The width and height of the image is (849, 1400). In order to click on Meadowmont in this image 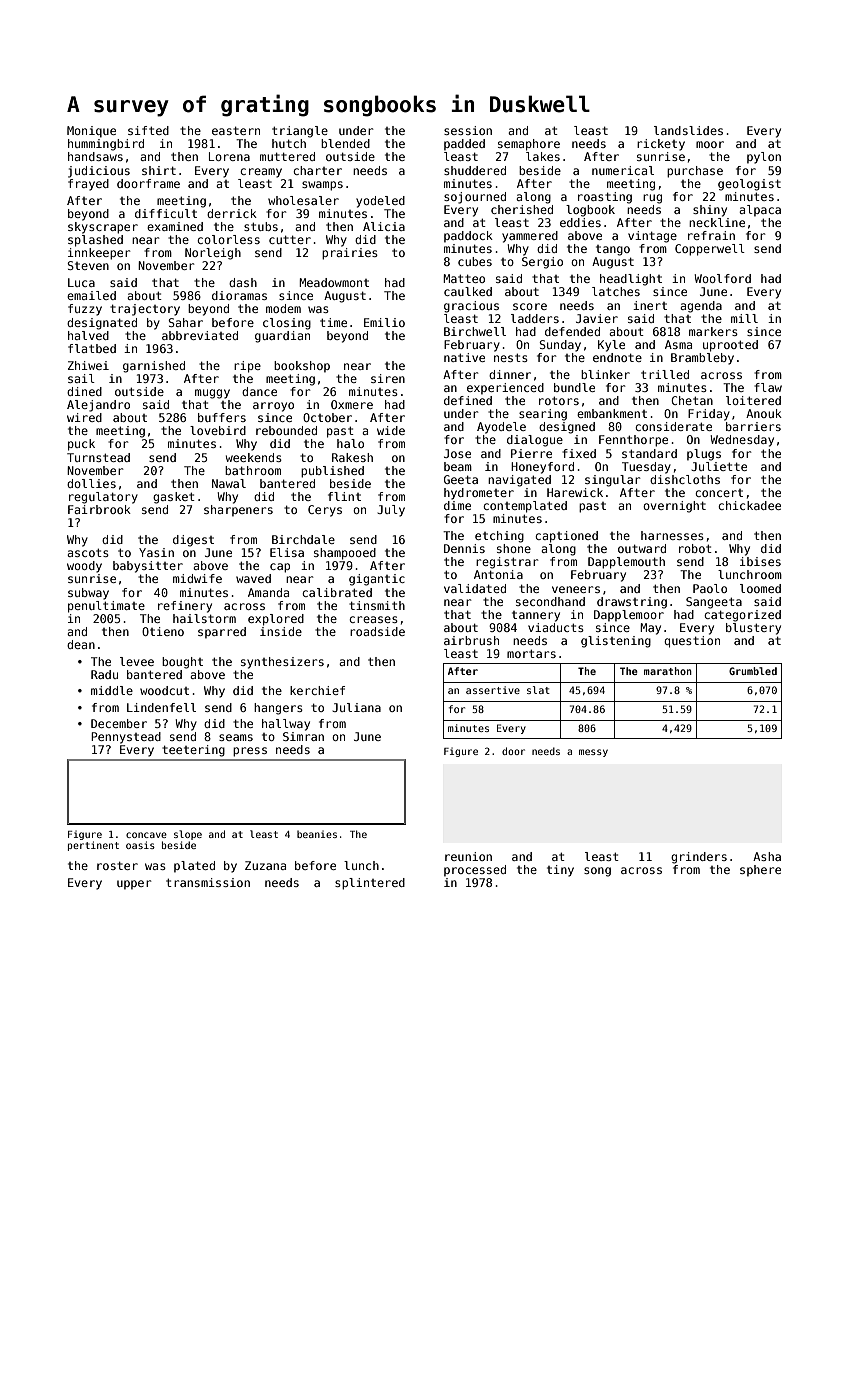, I will do `click(334, 282)`.
